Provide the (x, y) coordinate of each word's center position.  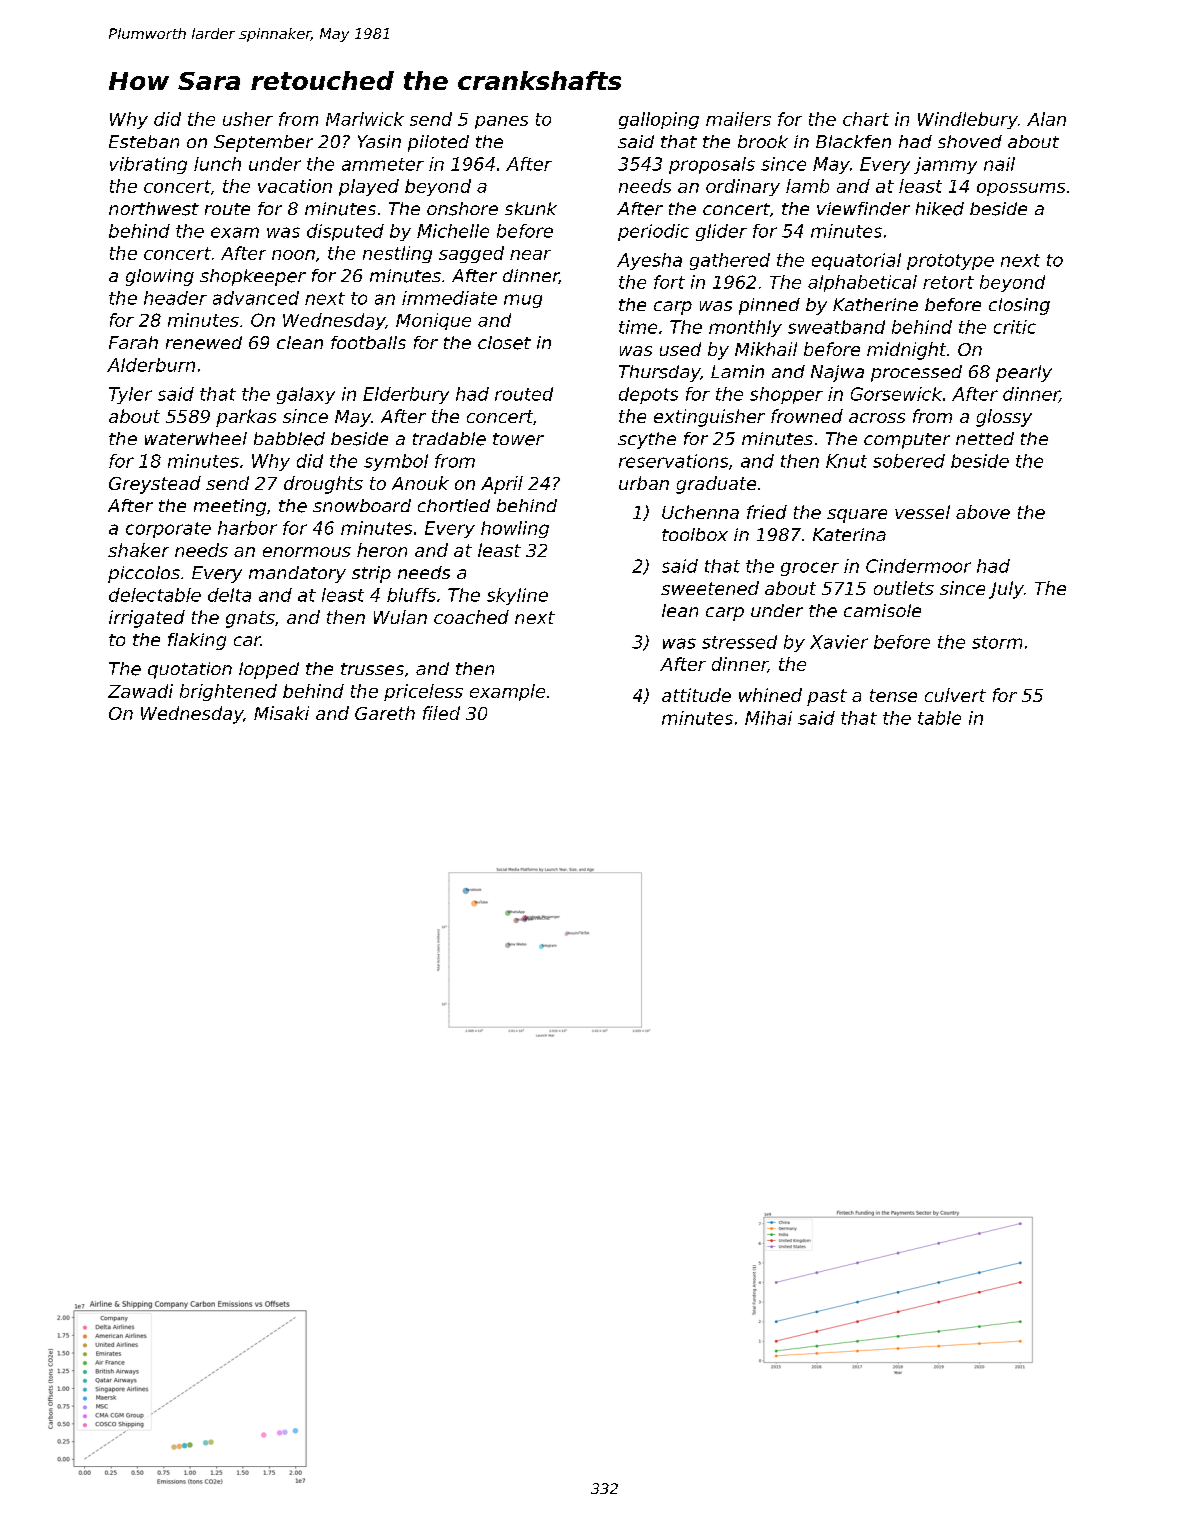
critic (1015, 327)
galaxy (306, 395)
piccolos (144, 574)
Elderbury (406, 395)
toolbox (695, 534)
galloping (659, 120)
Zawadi (140, 691)
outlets (904, 588)
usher (248, 119)
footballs (368, 342)
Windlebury (968, 120)
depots (648, 395)
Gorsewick (896, 394)
